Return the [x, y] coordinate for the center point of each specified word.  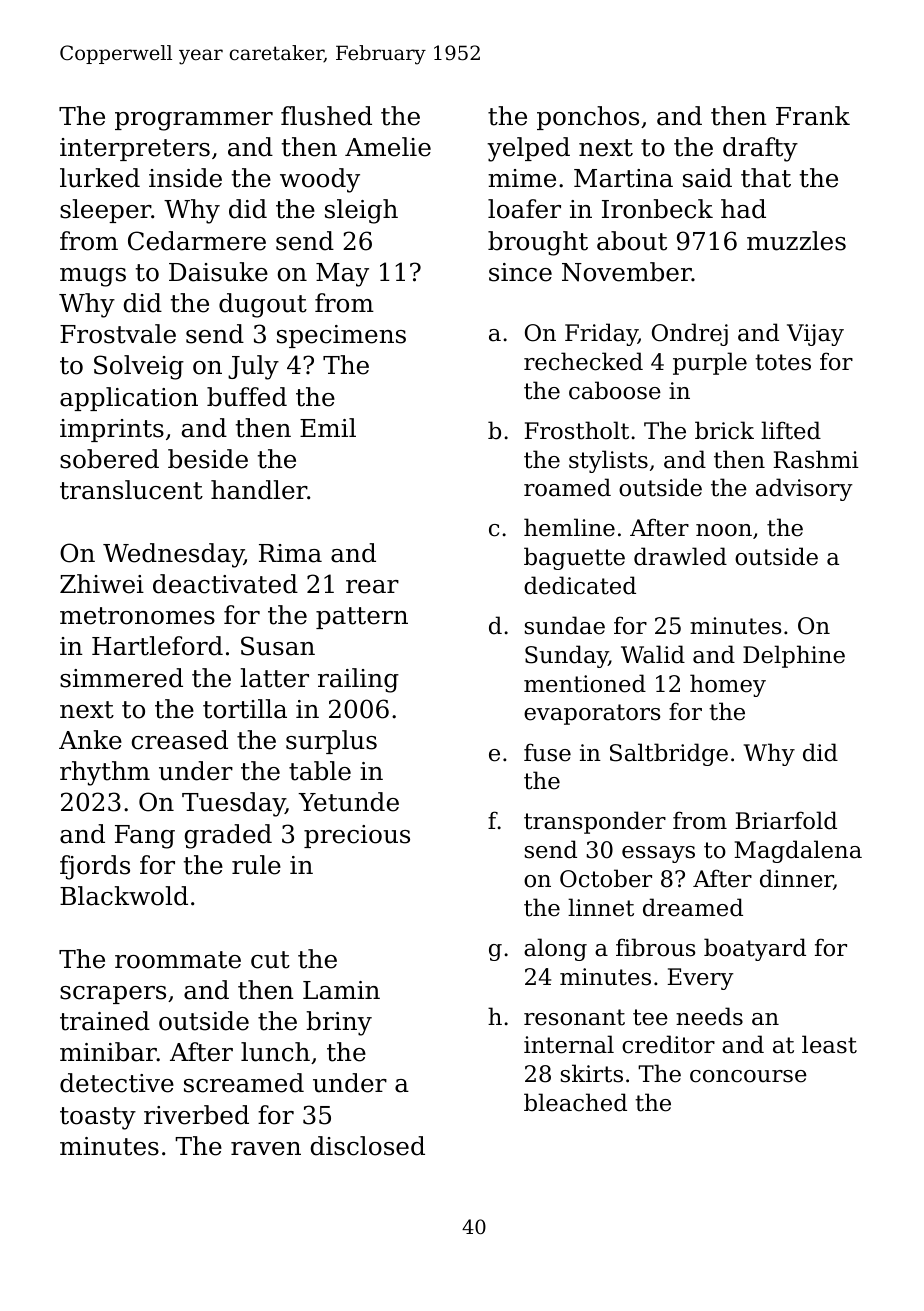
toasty [98, 1118]
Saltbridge [669, 754]
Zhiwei [102, 584]
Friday [601, 334]
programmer [194, 121]
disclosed [368, 1146]
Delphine [794, 656]
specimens [341, 336]
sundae [565, 625]
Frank [813, 116]
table [320, 771]
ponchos [588, 118]
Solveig [139, 367]
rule [256, 865]
